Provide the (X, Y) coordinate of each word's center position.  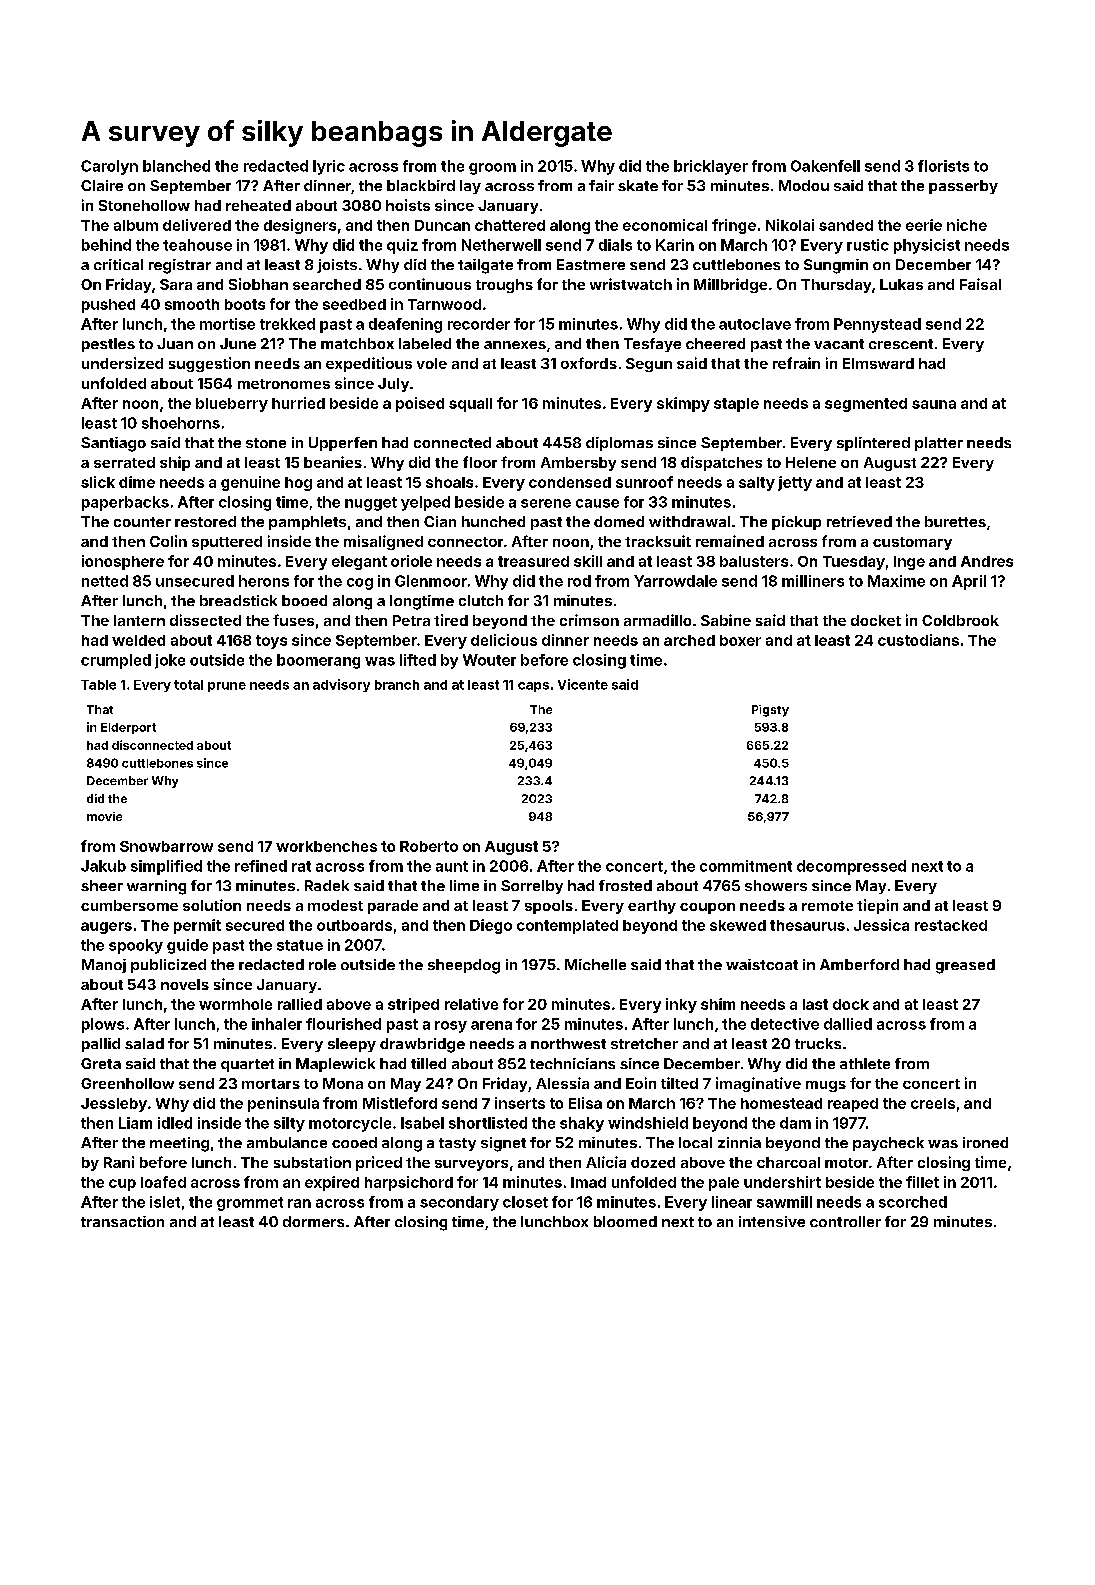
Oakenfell (825, 166)
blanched (176, 166)
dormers (313, 1221)
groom (492, 169)
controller (845, 1221)
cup (122, 1185)
